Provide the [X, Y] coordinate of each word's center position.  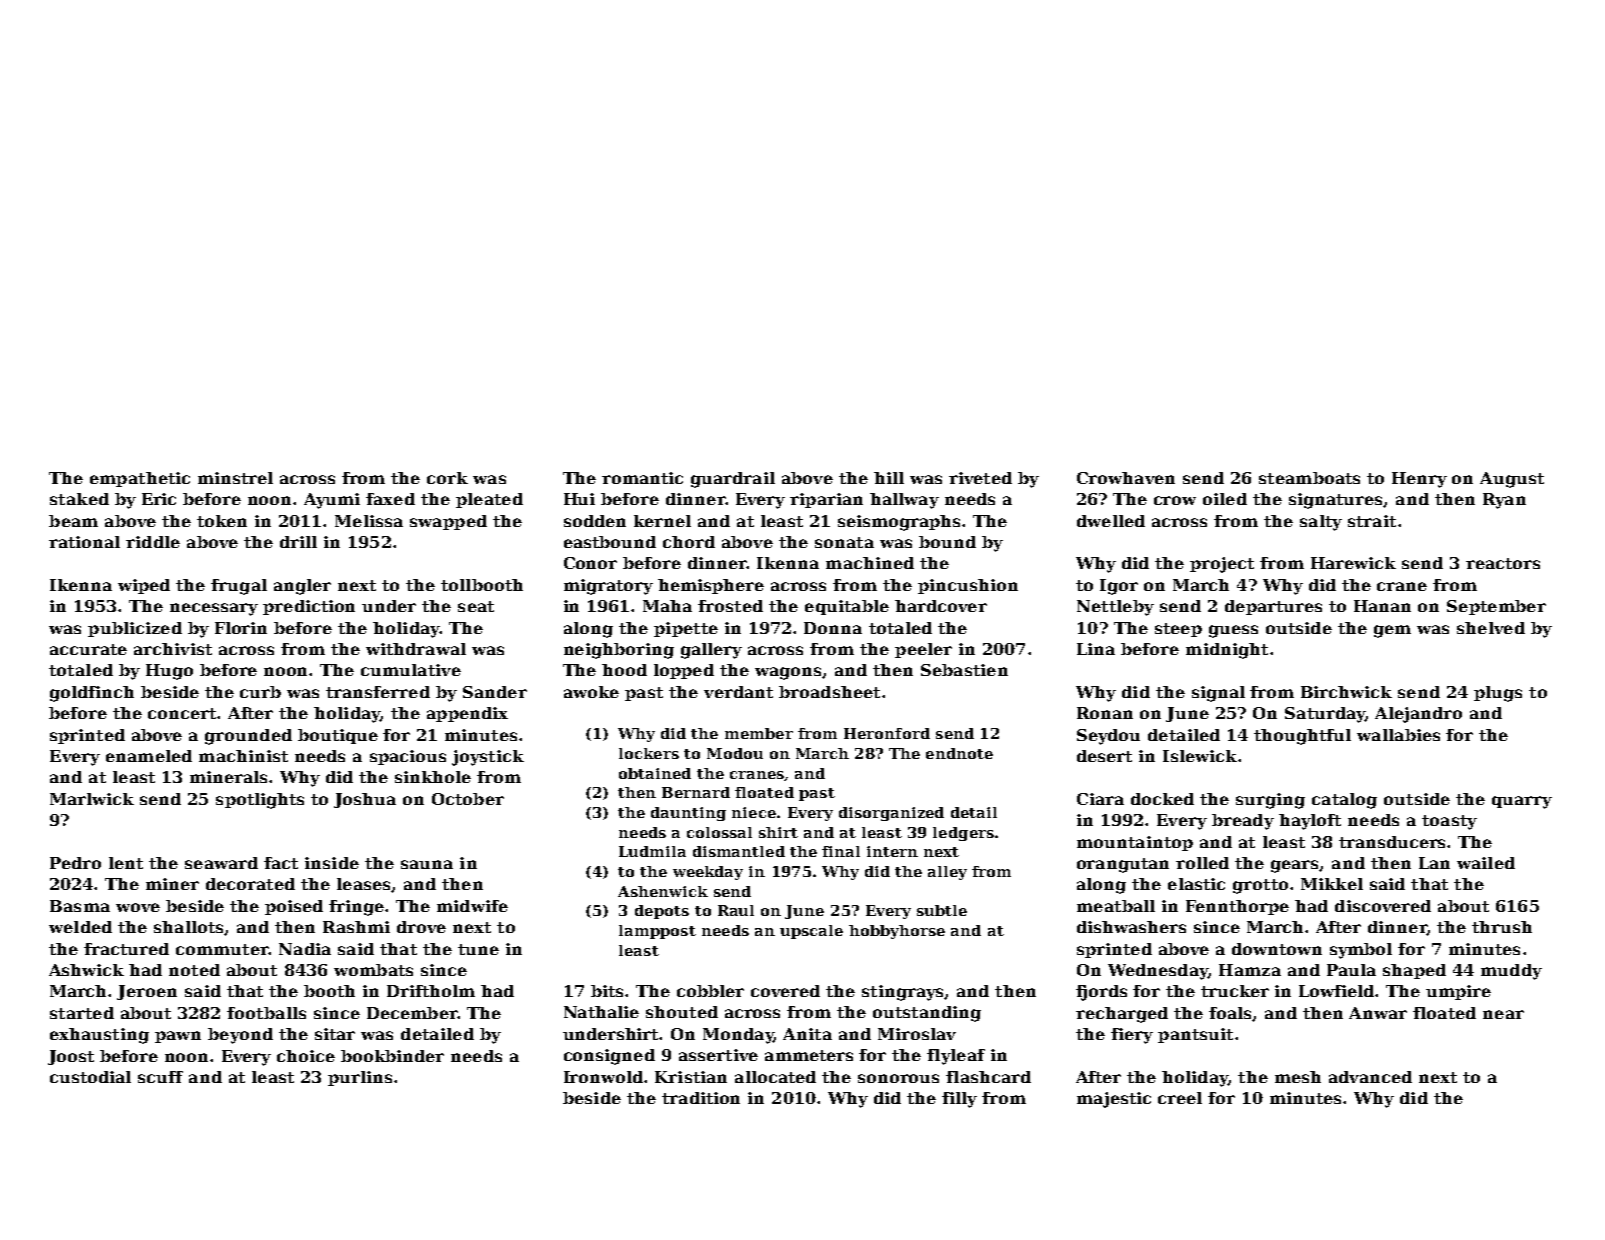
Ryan [1504, 501]
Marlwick [92, 799]
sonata [844, 542]
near [1503, 1014]
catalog [1344, 801]
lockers [649, 753]
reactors [1503, 563]
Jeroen [147, 992]
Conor [590, 563]
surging [1270, 801]
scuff [160, 1077]
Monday [738, 1036]
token [222, 521]
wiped [144, 586]
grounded [248, 737]
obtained [655, 773]
